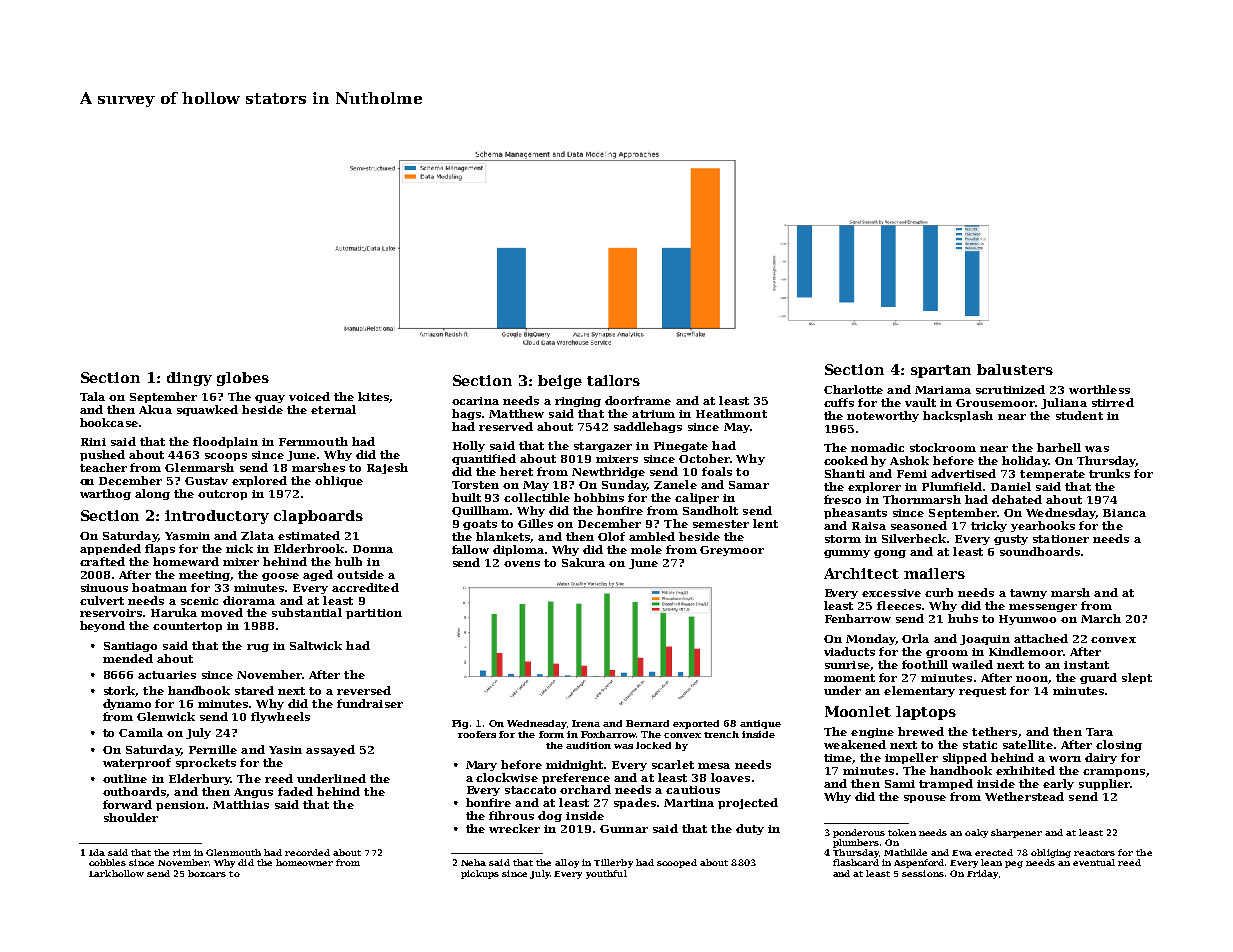  Describe the element at coordinates (102, 455) in the screenshot. I see `pushed` at that location.
